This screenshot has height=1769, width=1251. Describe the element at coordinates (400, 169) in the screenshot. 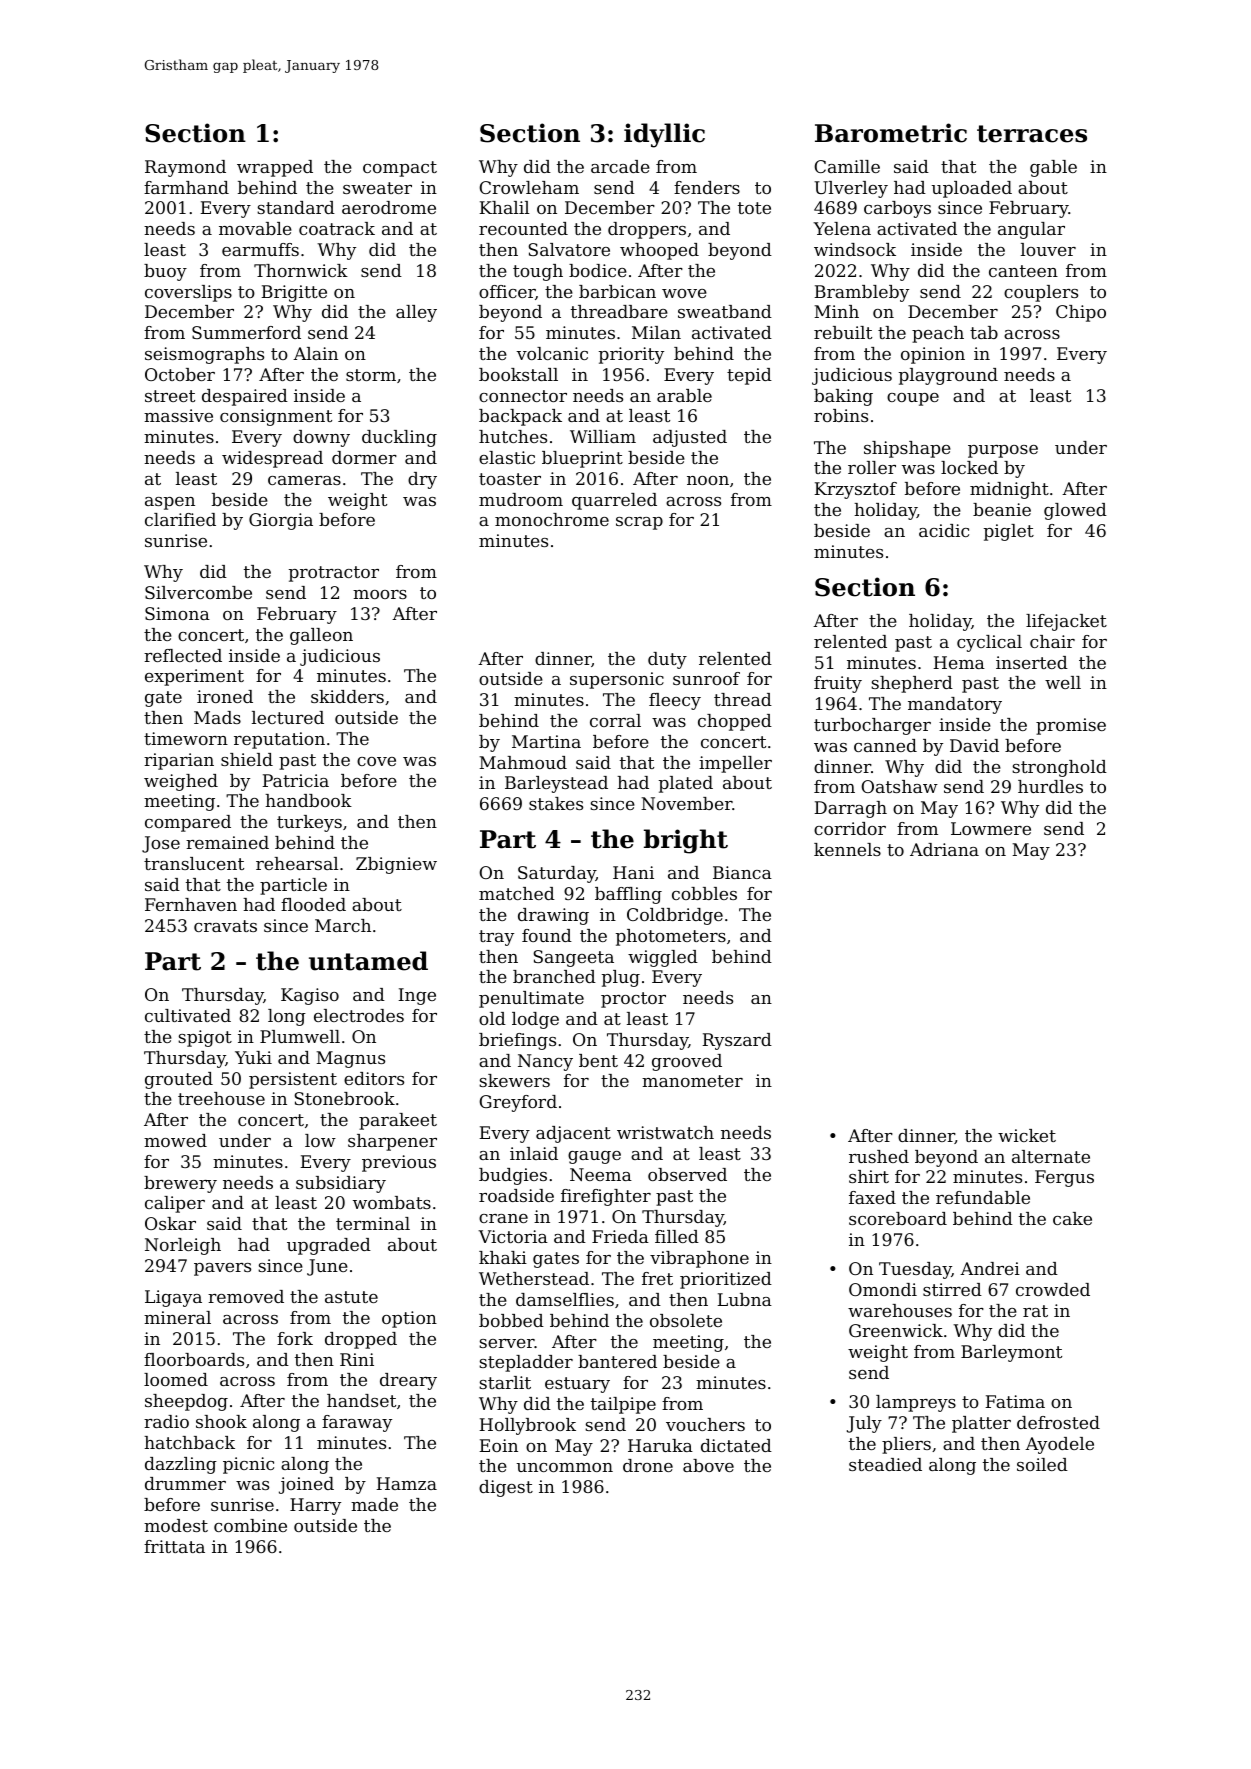

I see `compact` at that location.
